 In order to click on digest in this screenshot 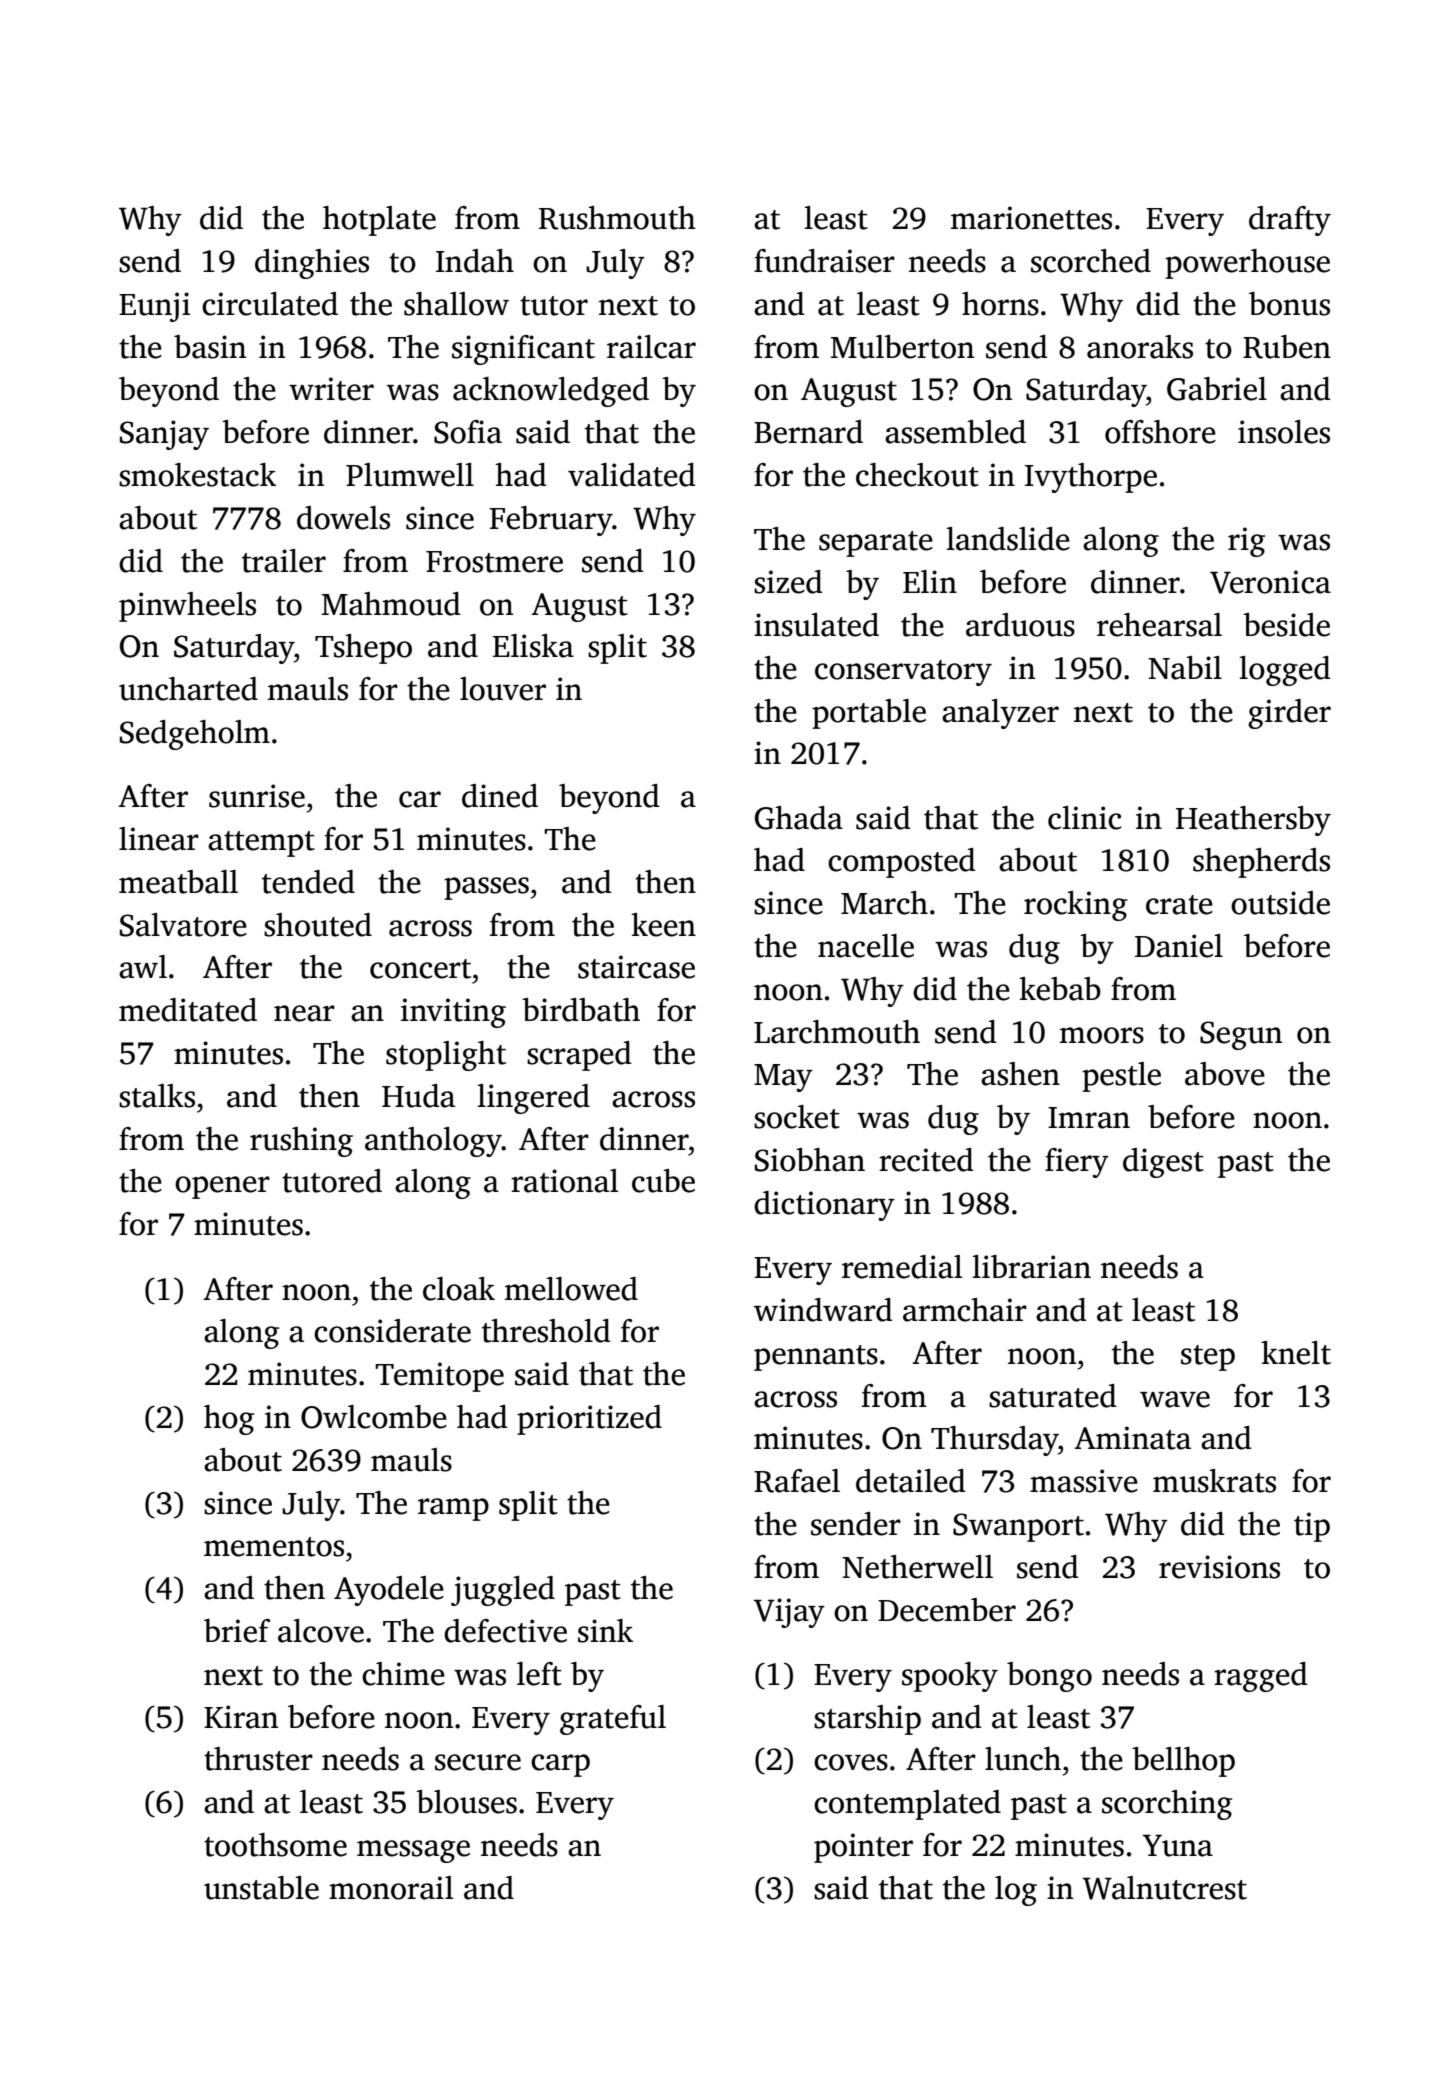, I will do `click(1163, 1163)`.
